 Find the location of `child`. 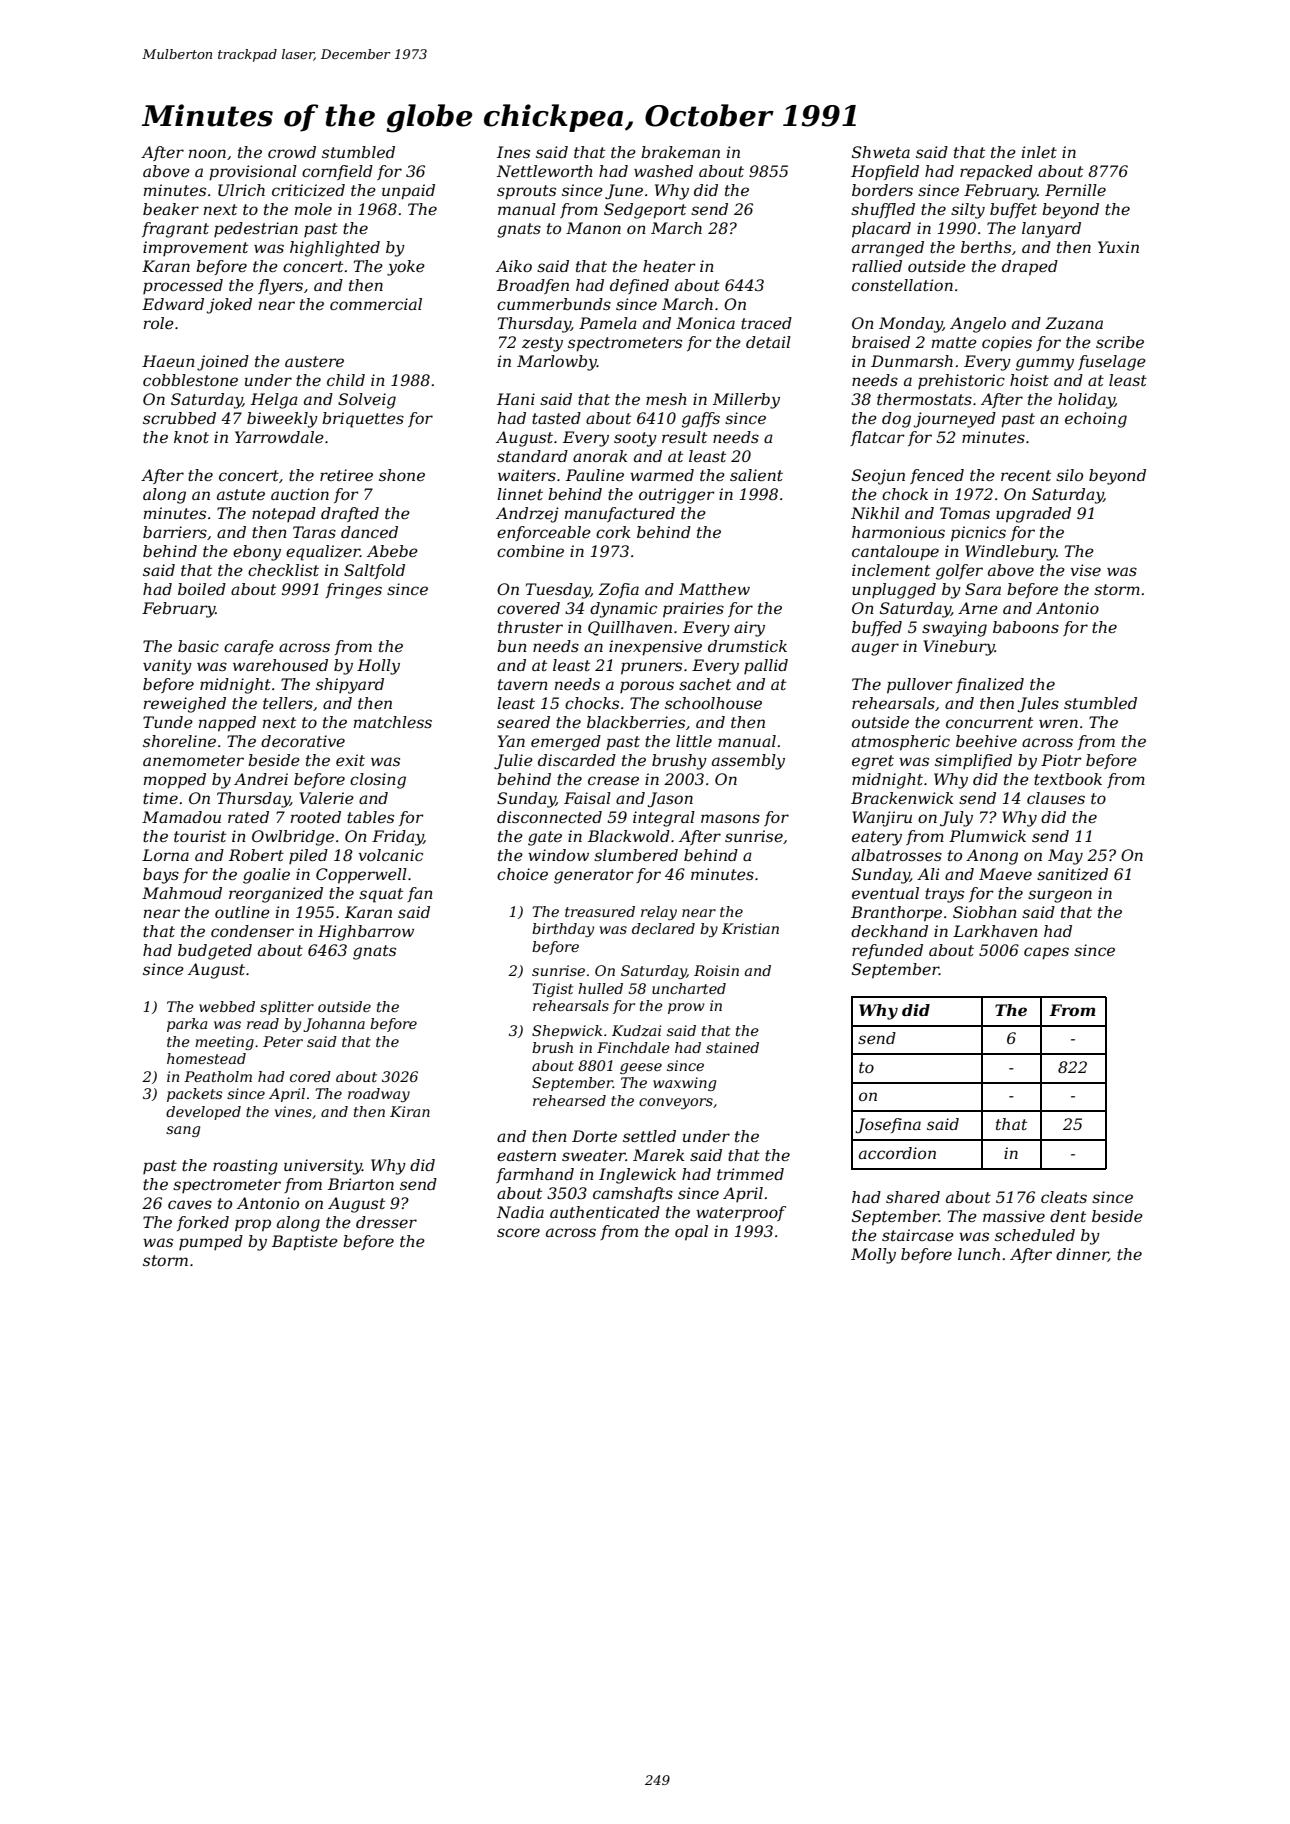

child is located at coordinates (346, 380).
